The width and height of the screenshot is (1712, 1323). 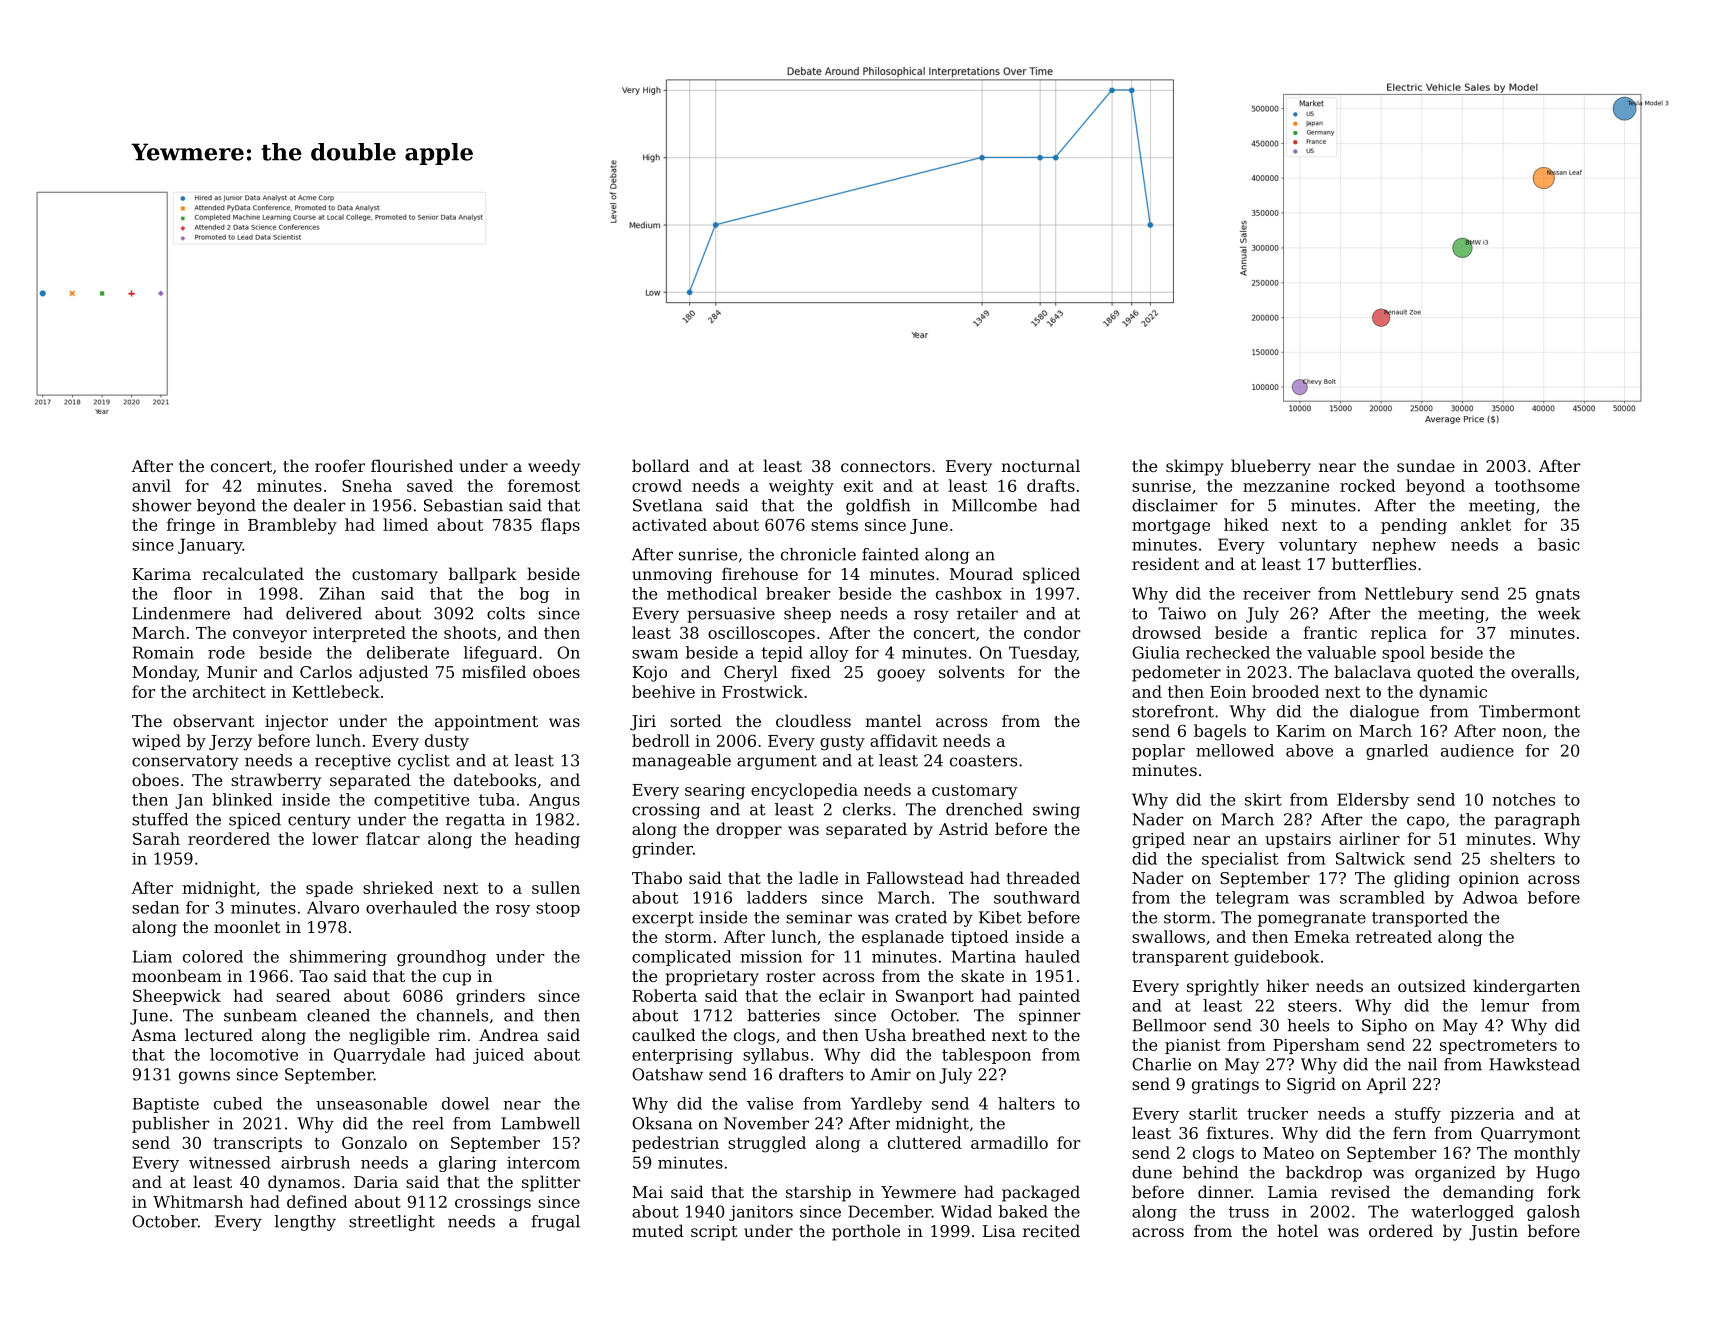 What do you see at coordinates (818, 554) in the screenshot?
I see `chronicle` at bounding box center [818, 554].
